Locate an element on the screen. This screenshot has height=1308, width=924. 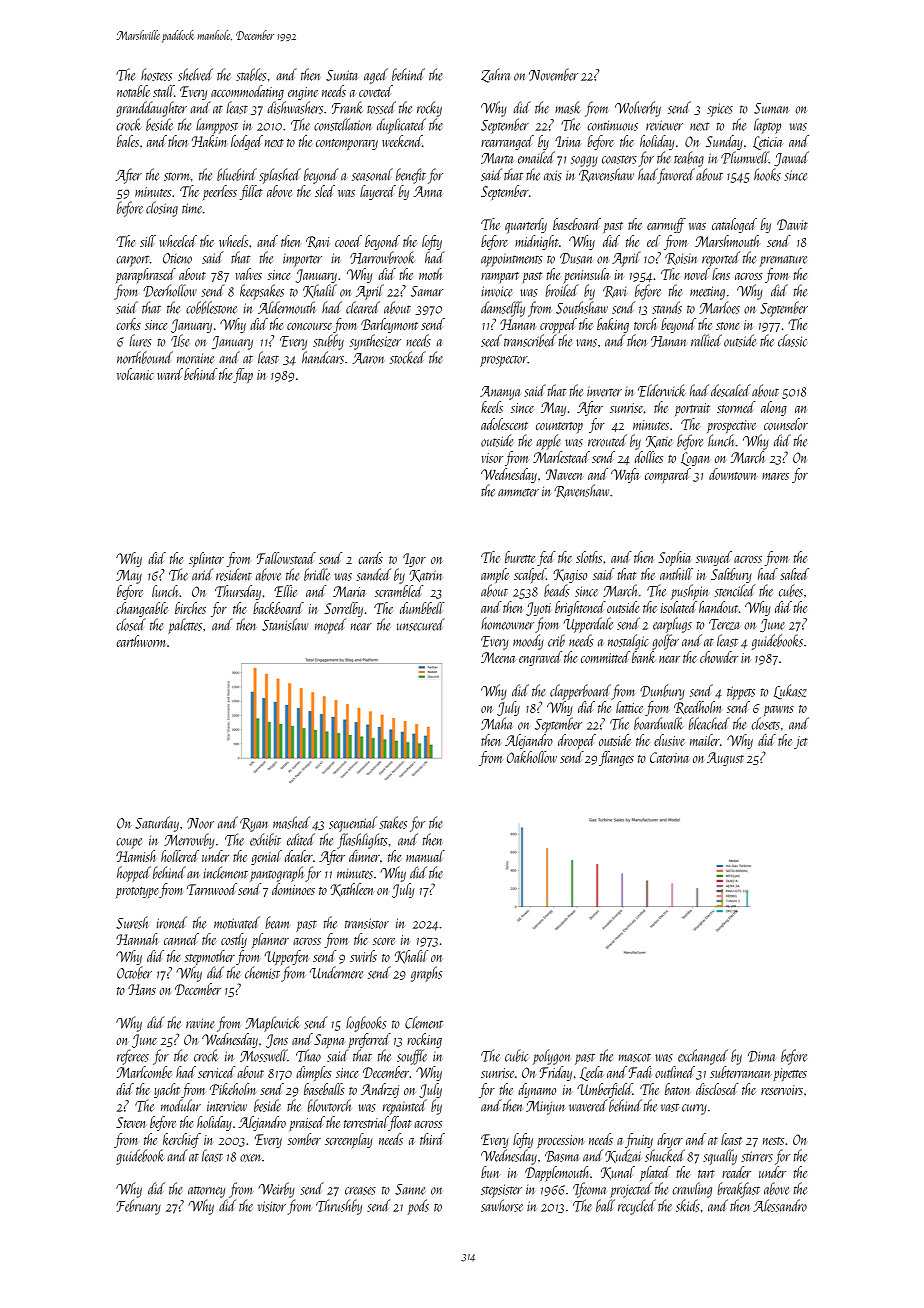
Igor is located at coordinates (414, 560).
